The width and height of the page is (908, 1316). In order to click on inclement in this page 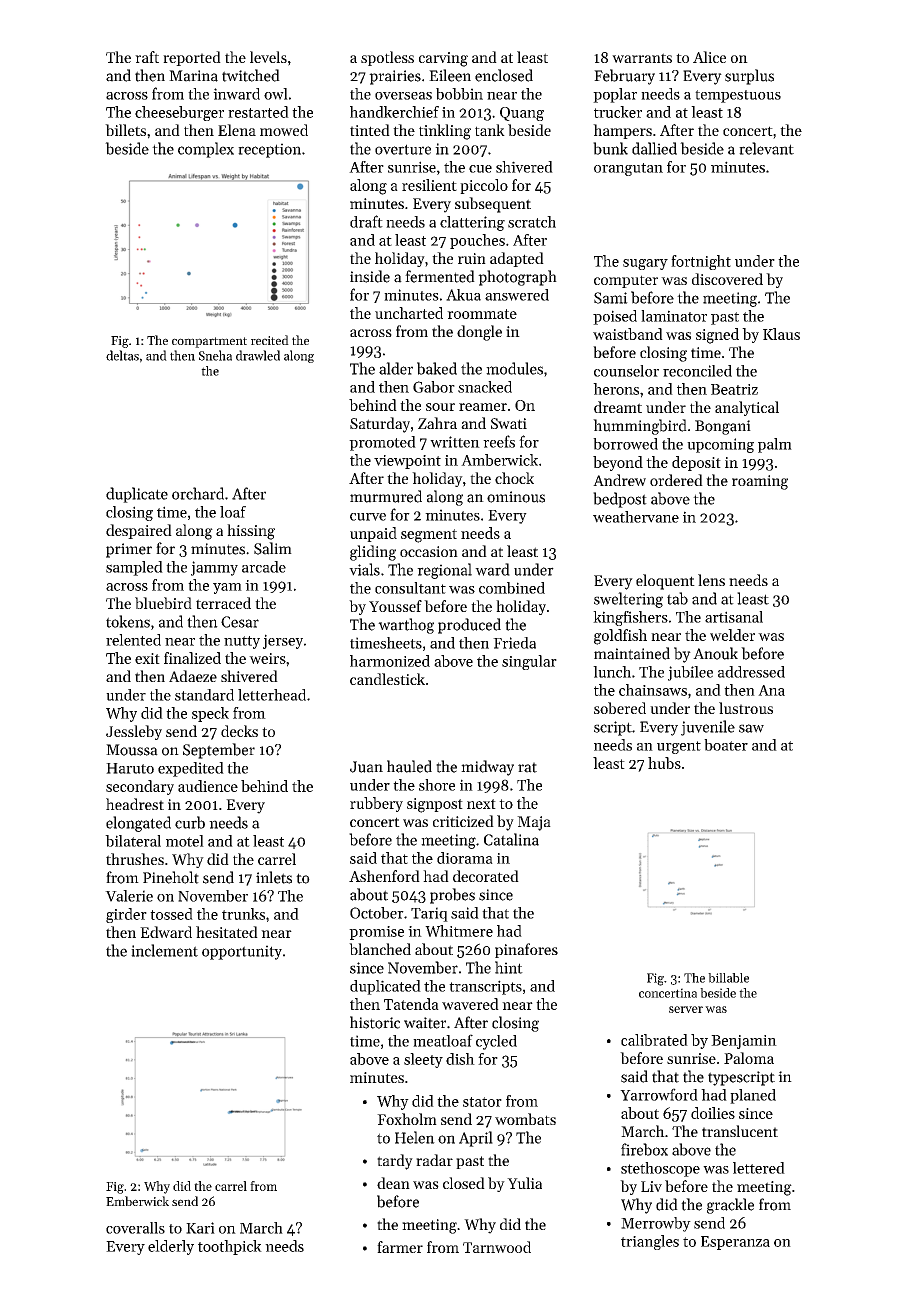, I will do `click(164, 950)`.
